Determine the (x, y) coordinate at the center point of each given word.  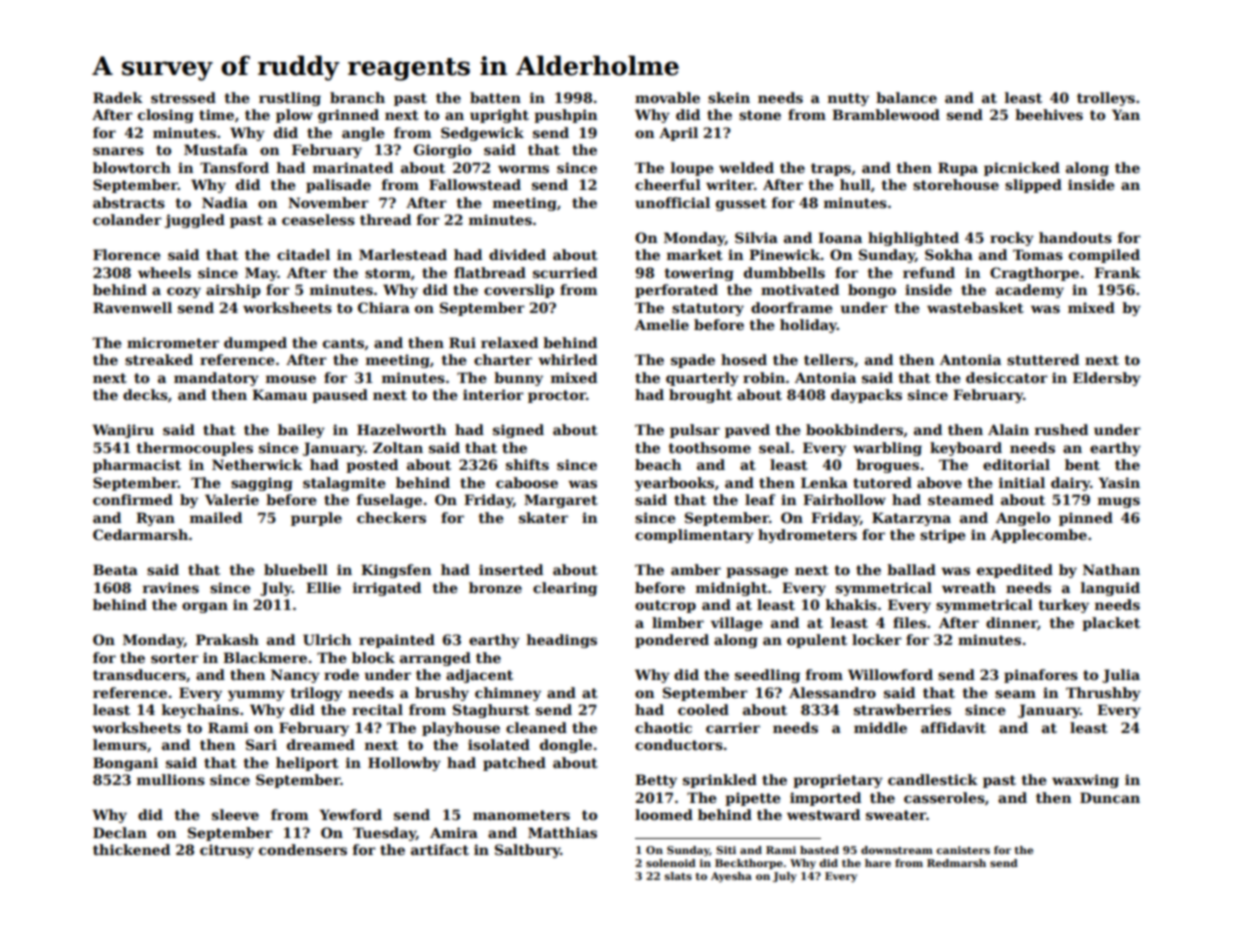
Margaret (561, 501)
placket (1111, 624)
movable (667, 97)
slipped (1033, 186)
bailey (301, 431)
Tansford (234, 167)
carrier (733, 727)
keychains (200, 711)
